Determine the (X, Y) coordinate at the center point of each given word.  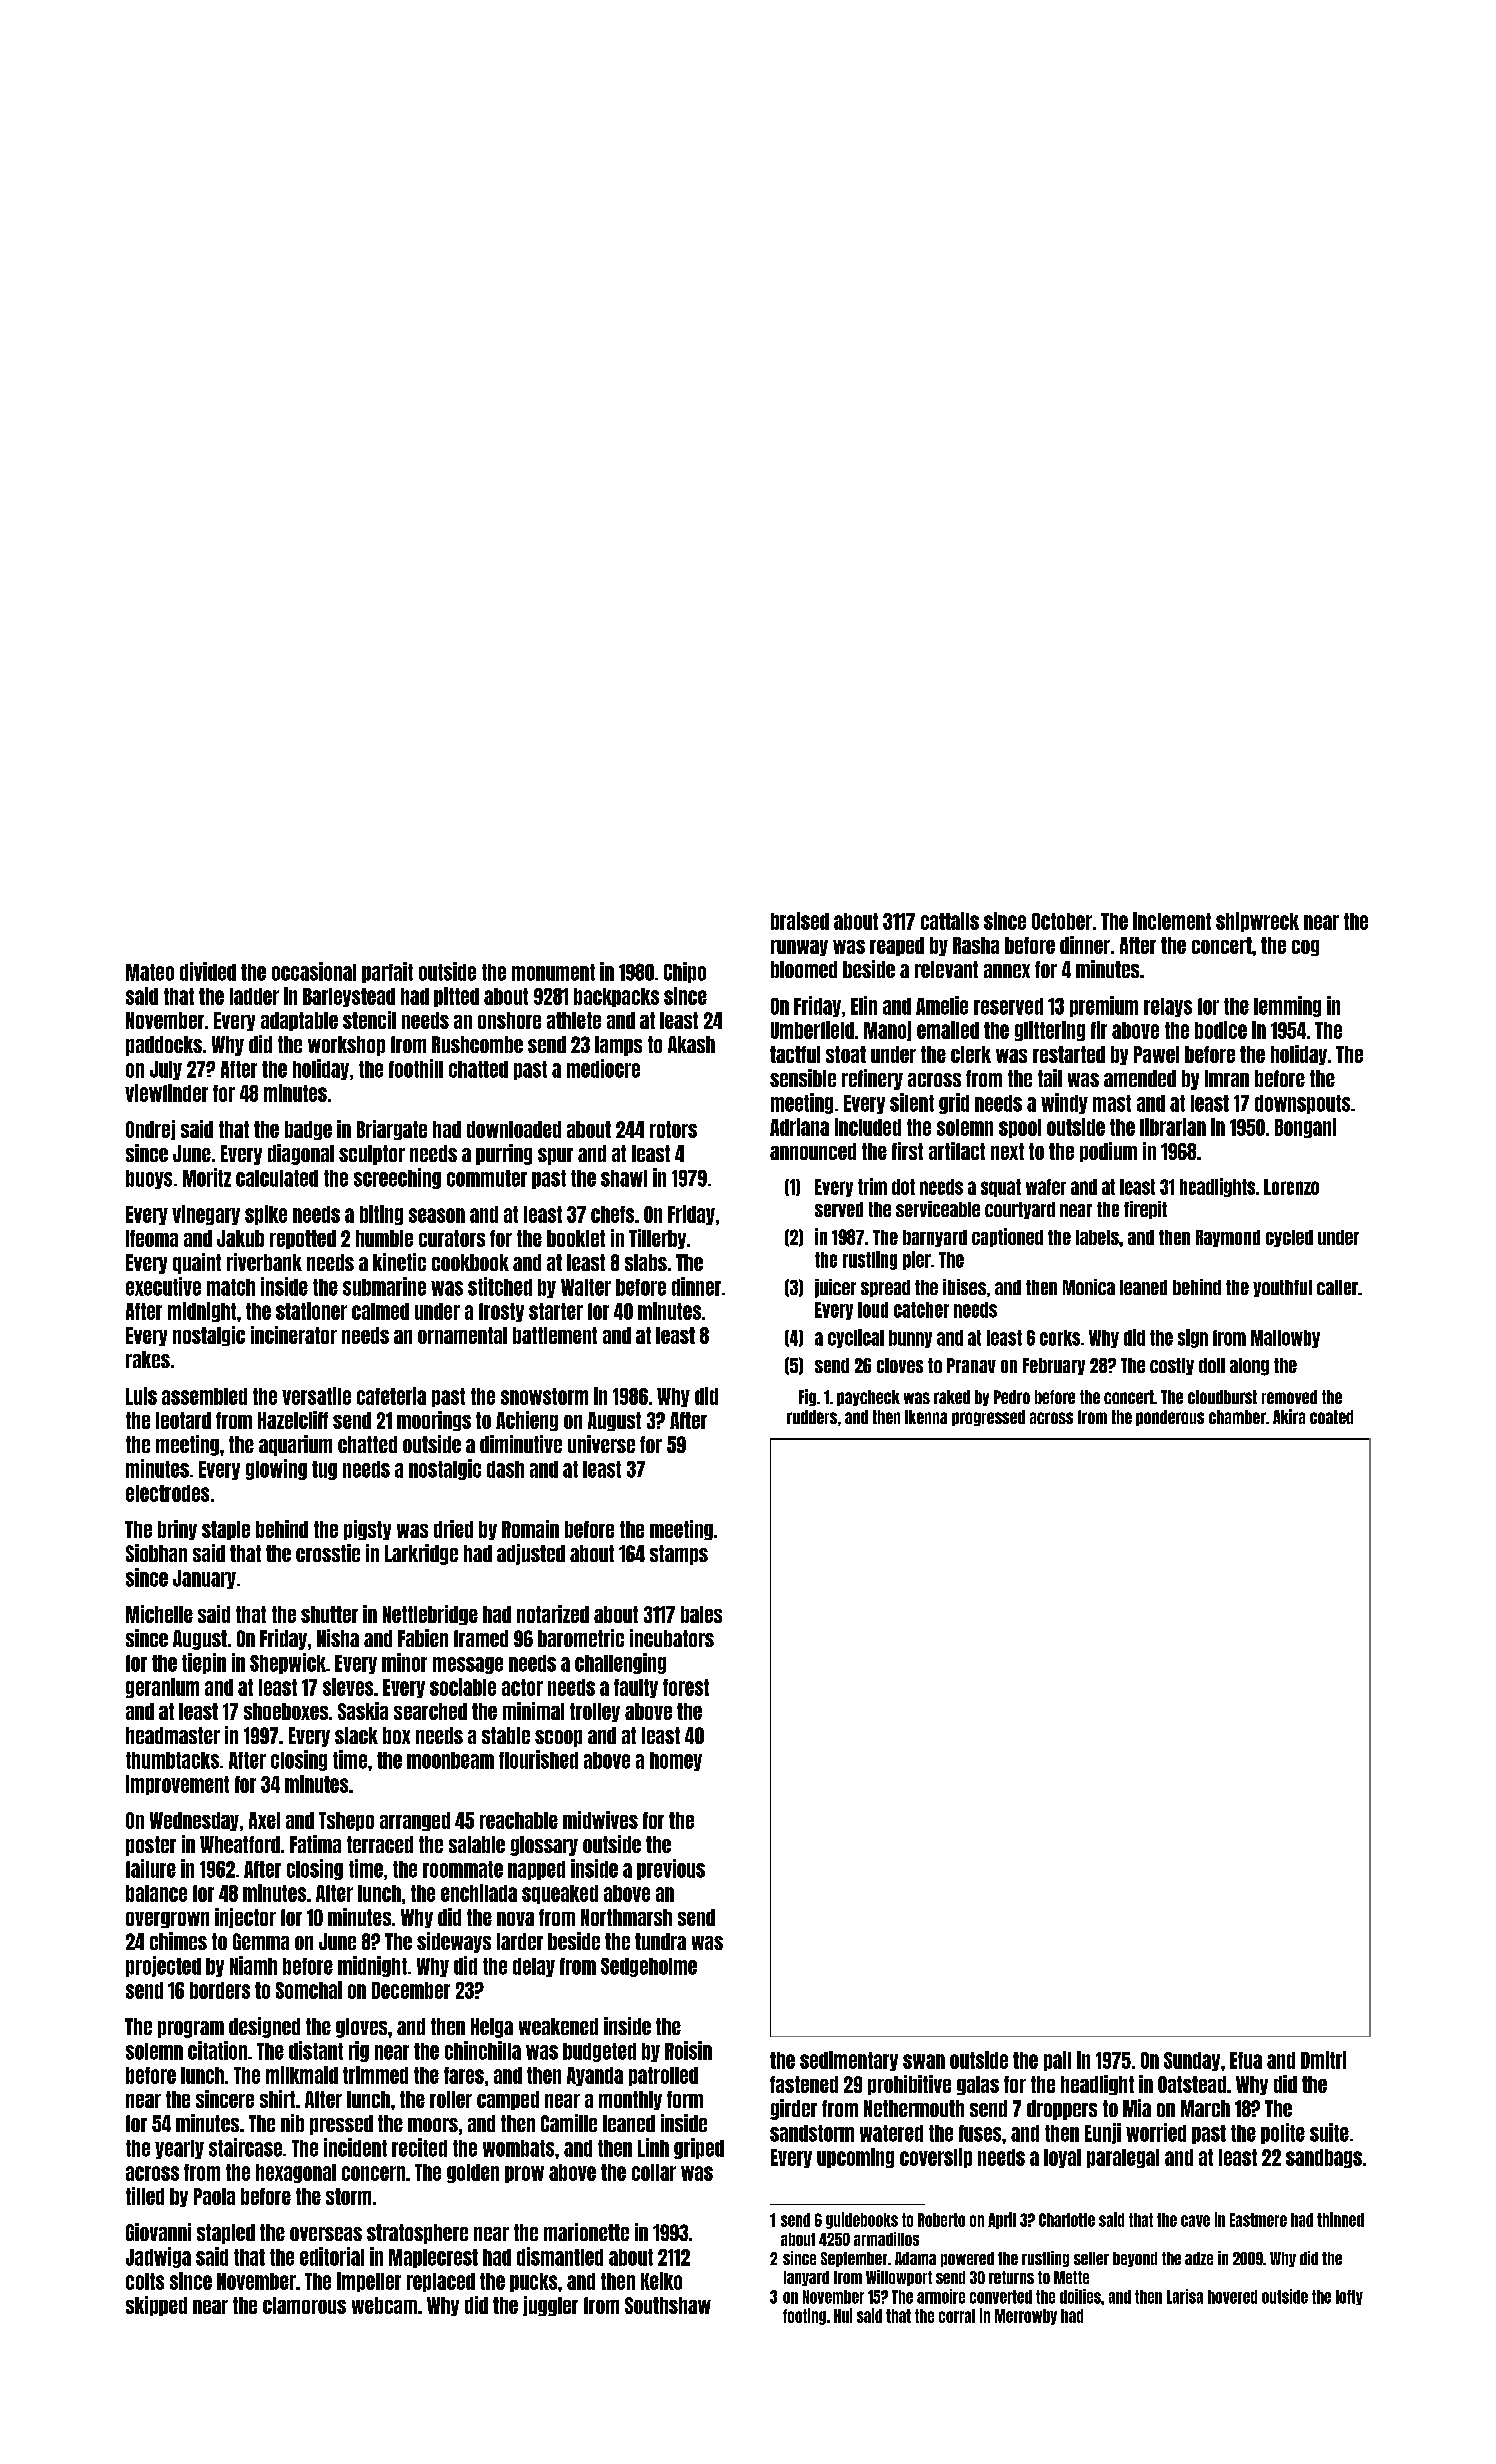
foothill (416, 1068)
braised (800, 921)
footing (804, 2316)
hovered (1232, 2297)
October (1062, 921)
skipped (156, 2306)
